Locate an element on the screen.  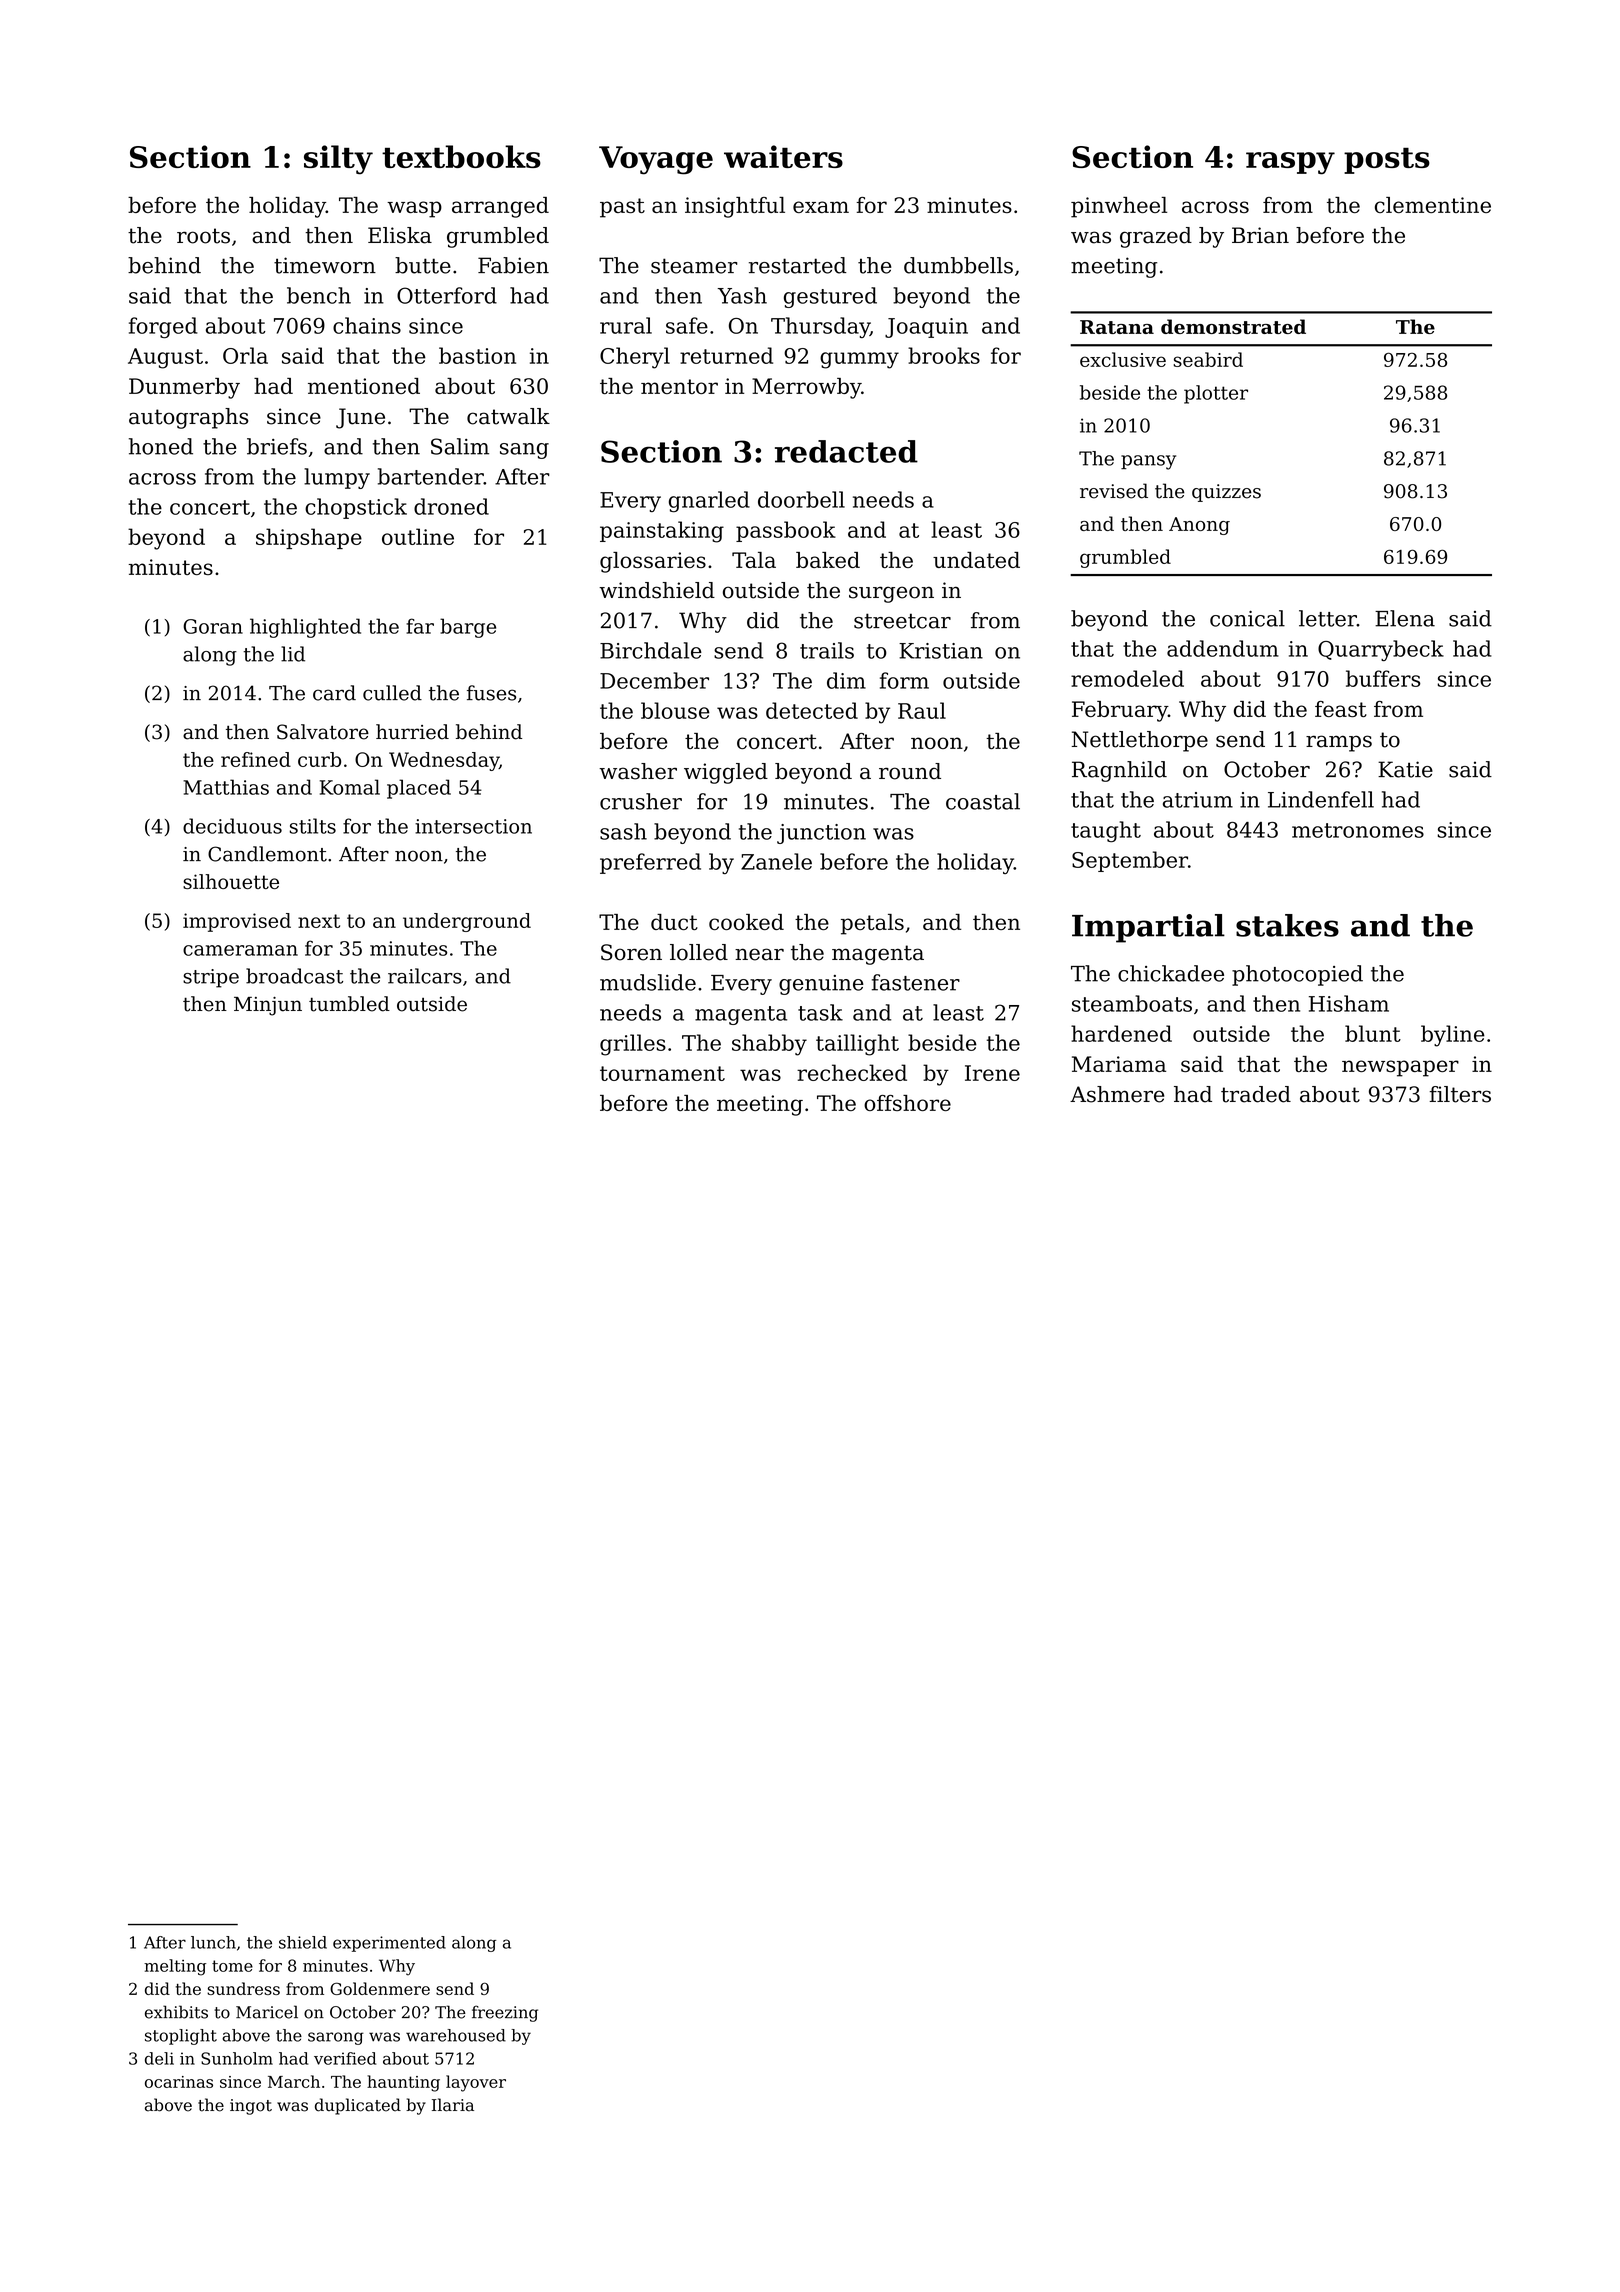
grazed is located at coordinates (1156, 237).
